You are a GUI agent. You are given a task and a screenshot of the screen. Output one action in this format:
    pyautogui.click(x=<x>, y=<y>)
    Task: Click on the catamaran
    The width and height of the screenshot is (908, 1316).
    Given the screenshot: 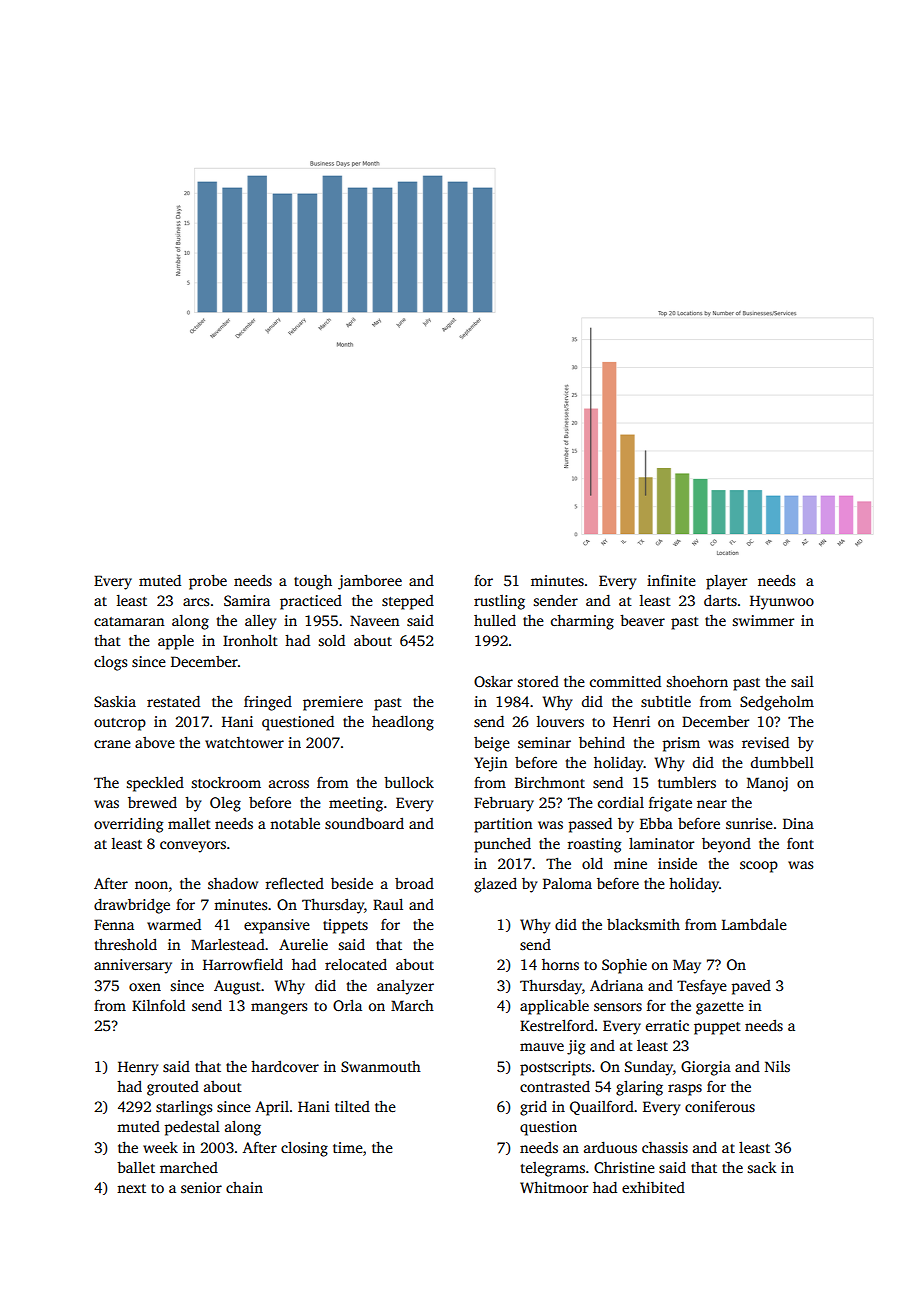 What is the action you would take?
    pyautogui.click(x=129, y=621)
